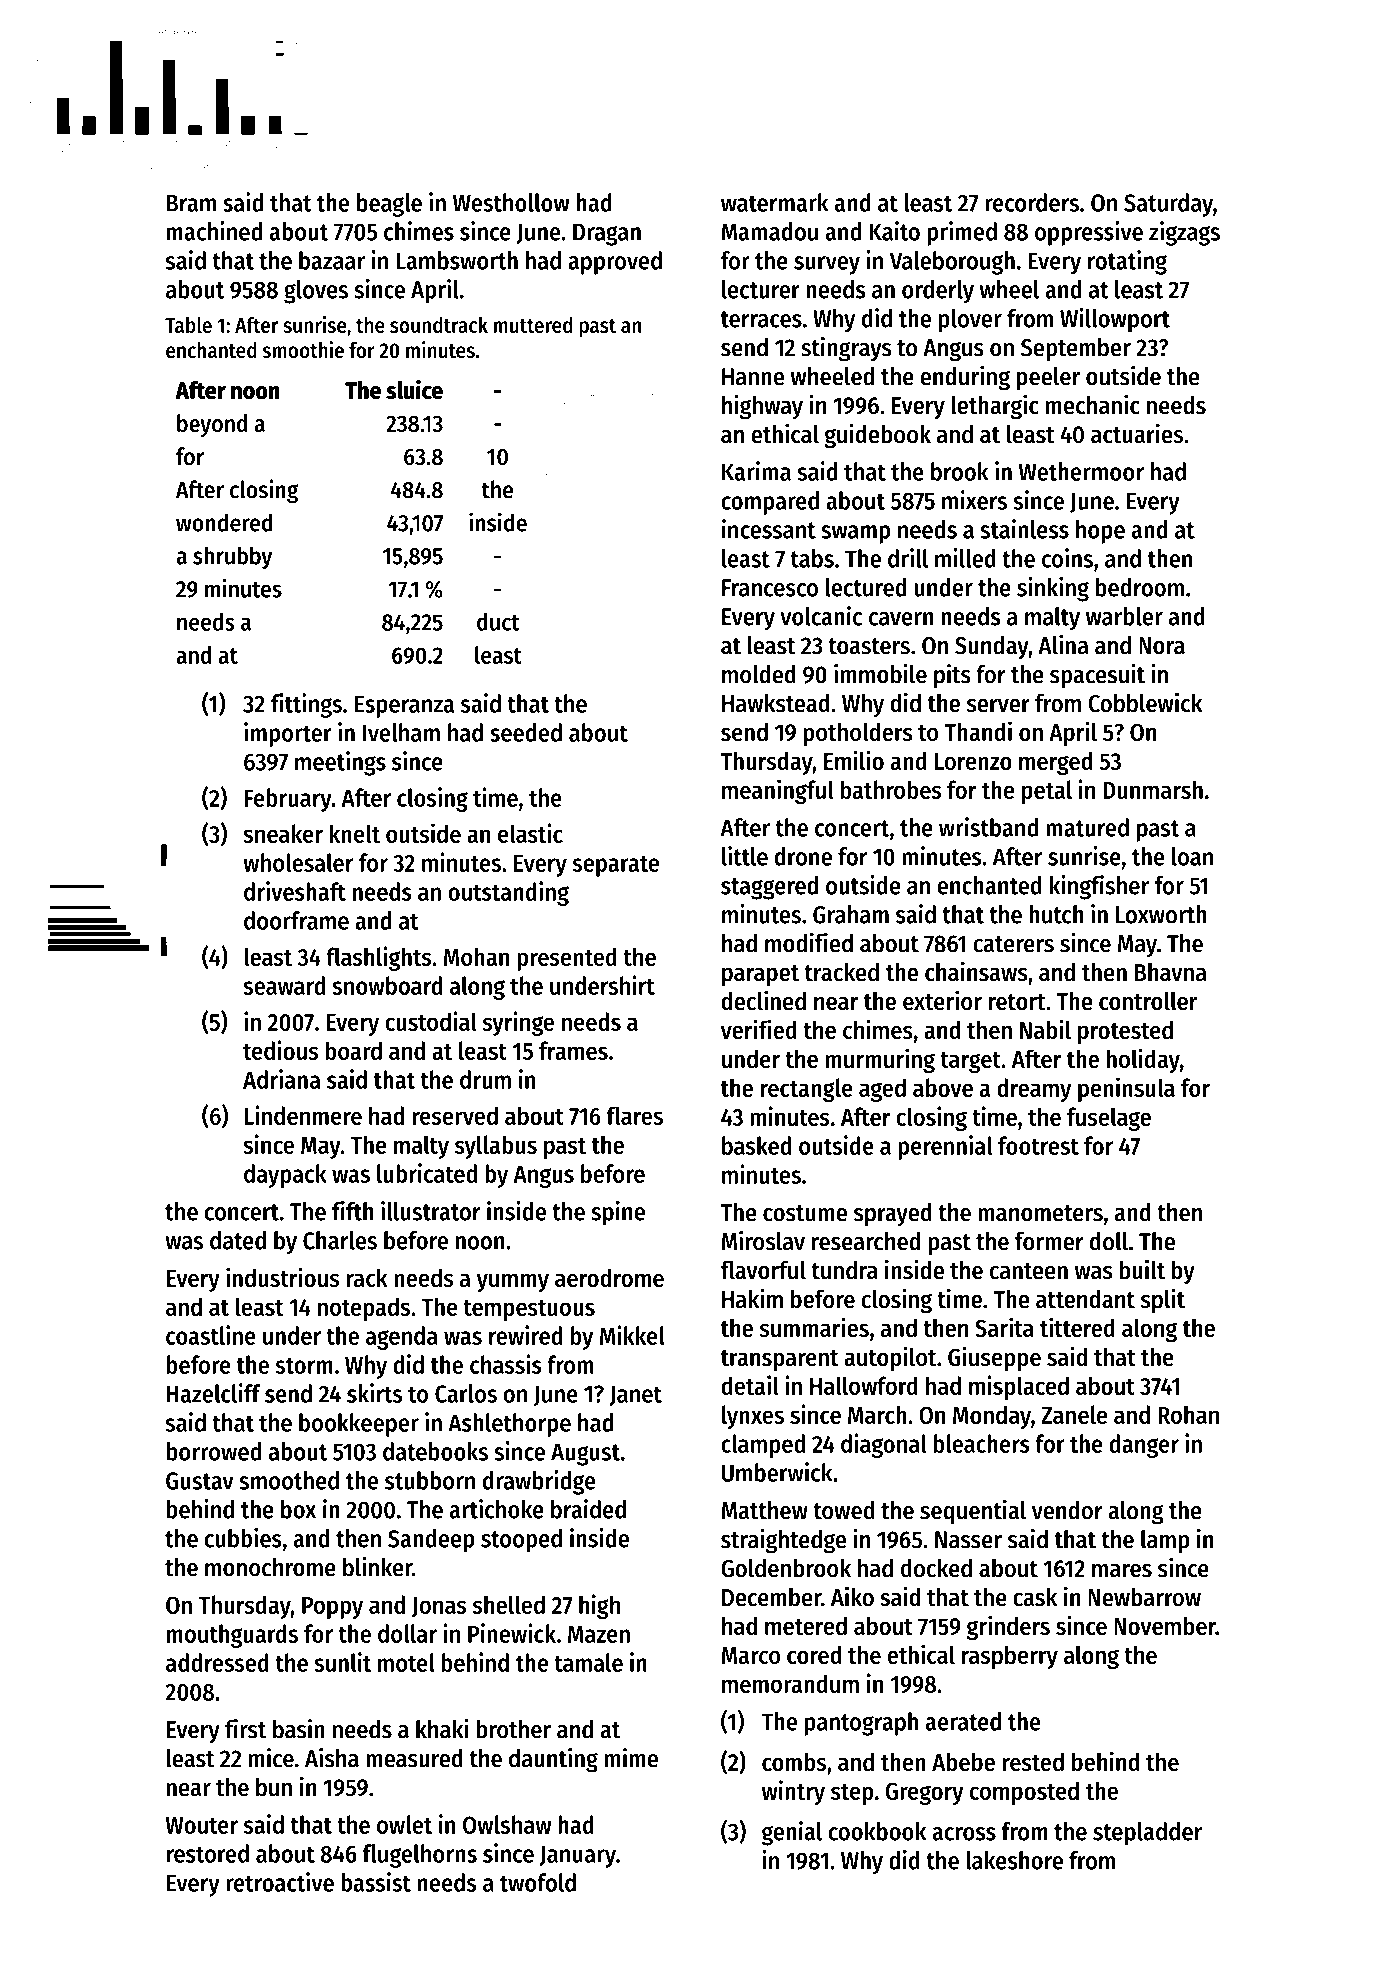 The image size is (1386, 1969). Describe the element at coordinates (1047, 792) in the image. I see `petal` at that location.
